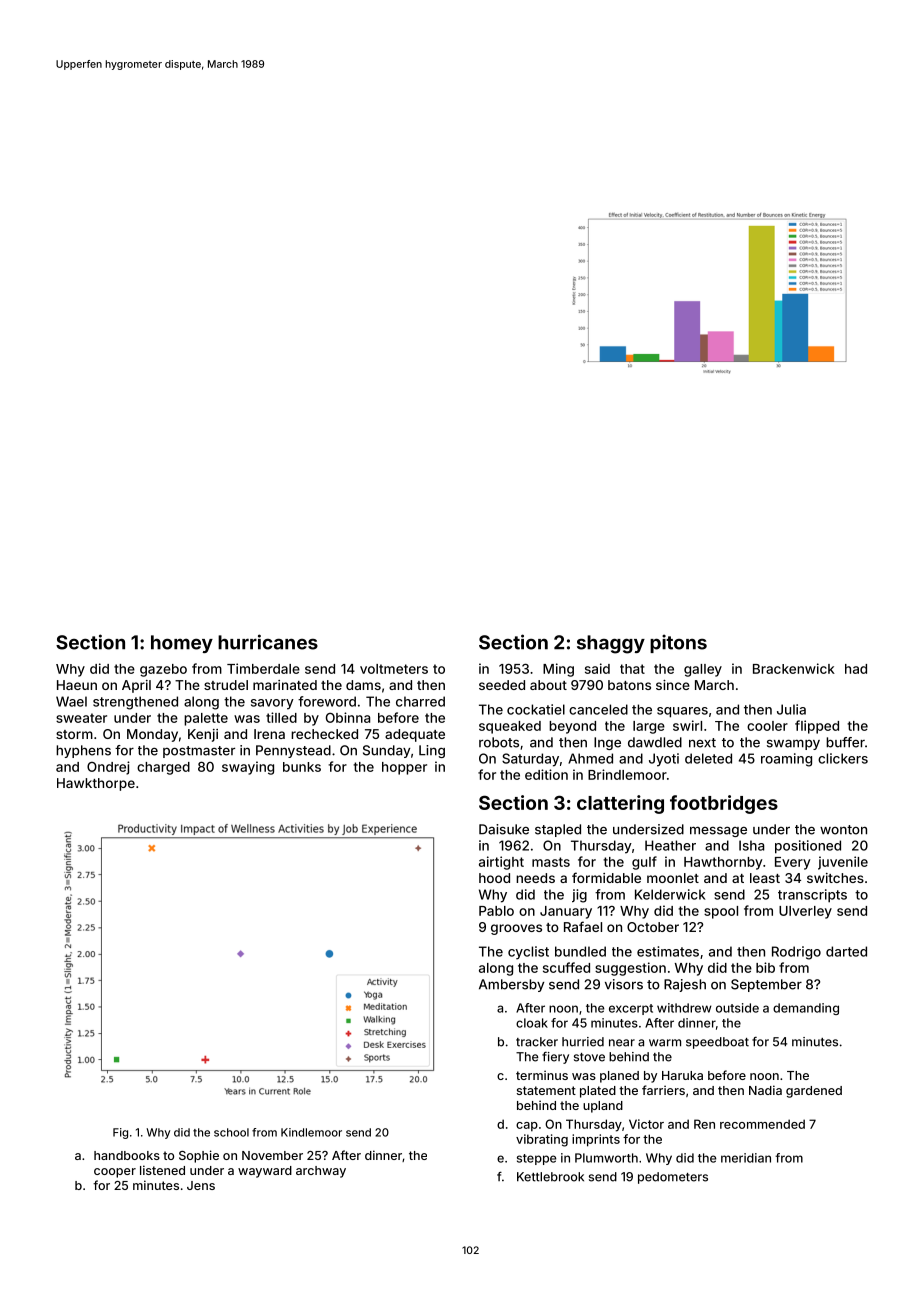  Describe the element at coordinates (420, 701) in the screenshot. I see `charred` at that location.
